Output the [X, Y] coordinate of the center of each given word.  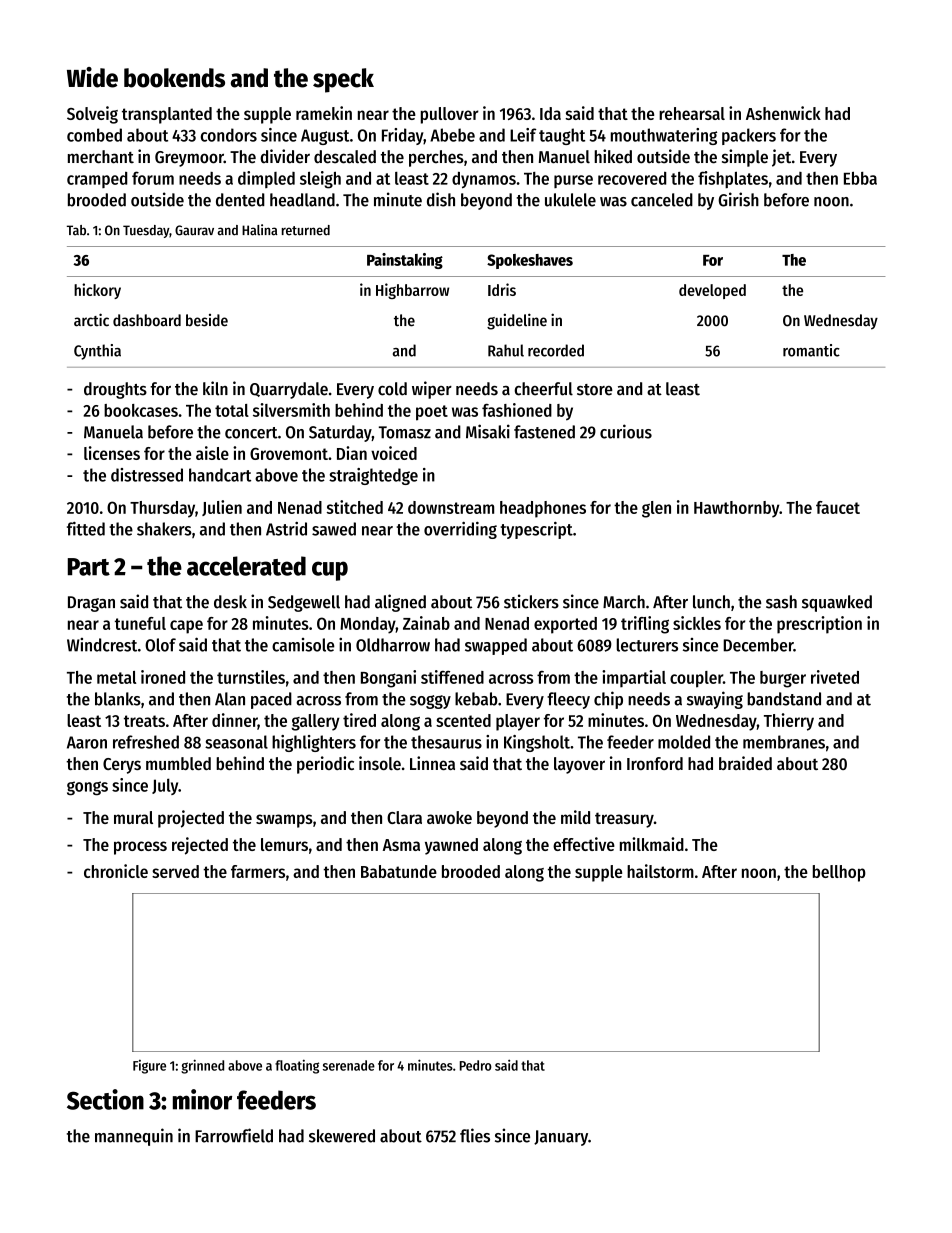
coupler [696, 679]
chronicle [116, 871]
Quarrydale [289, 390]
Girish [738, 199]
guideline [517, 321]
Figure [149, 1067]
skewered [342, 1136]
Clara [404, 817]
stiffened [452, 677]
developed [712, 291]
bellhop [839, 873]
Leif [523, 135]
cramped [97, 180]
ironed [163, 677]
